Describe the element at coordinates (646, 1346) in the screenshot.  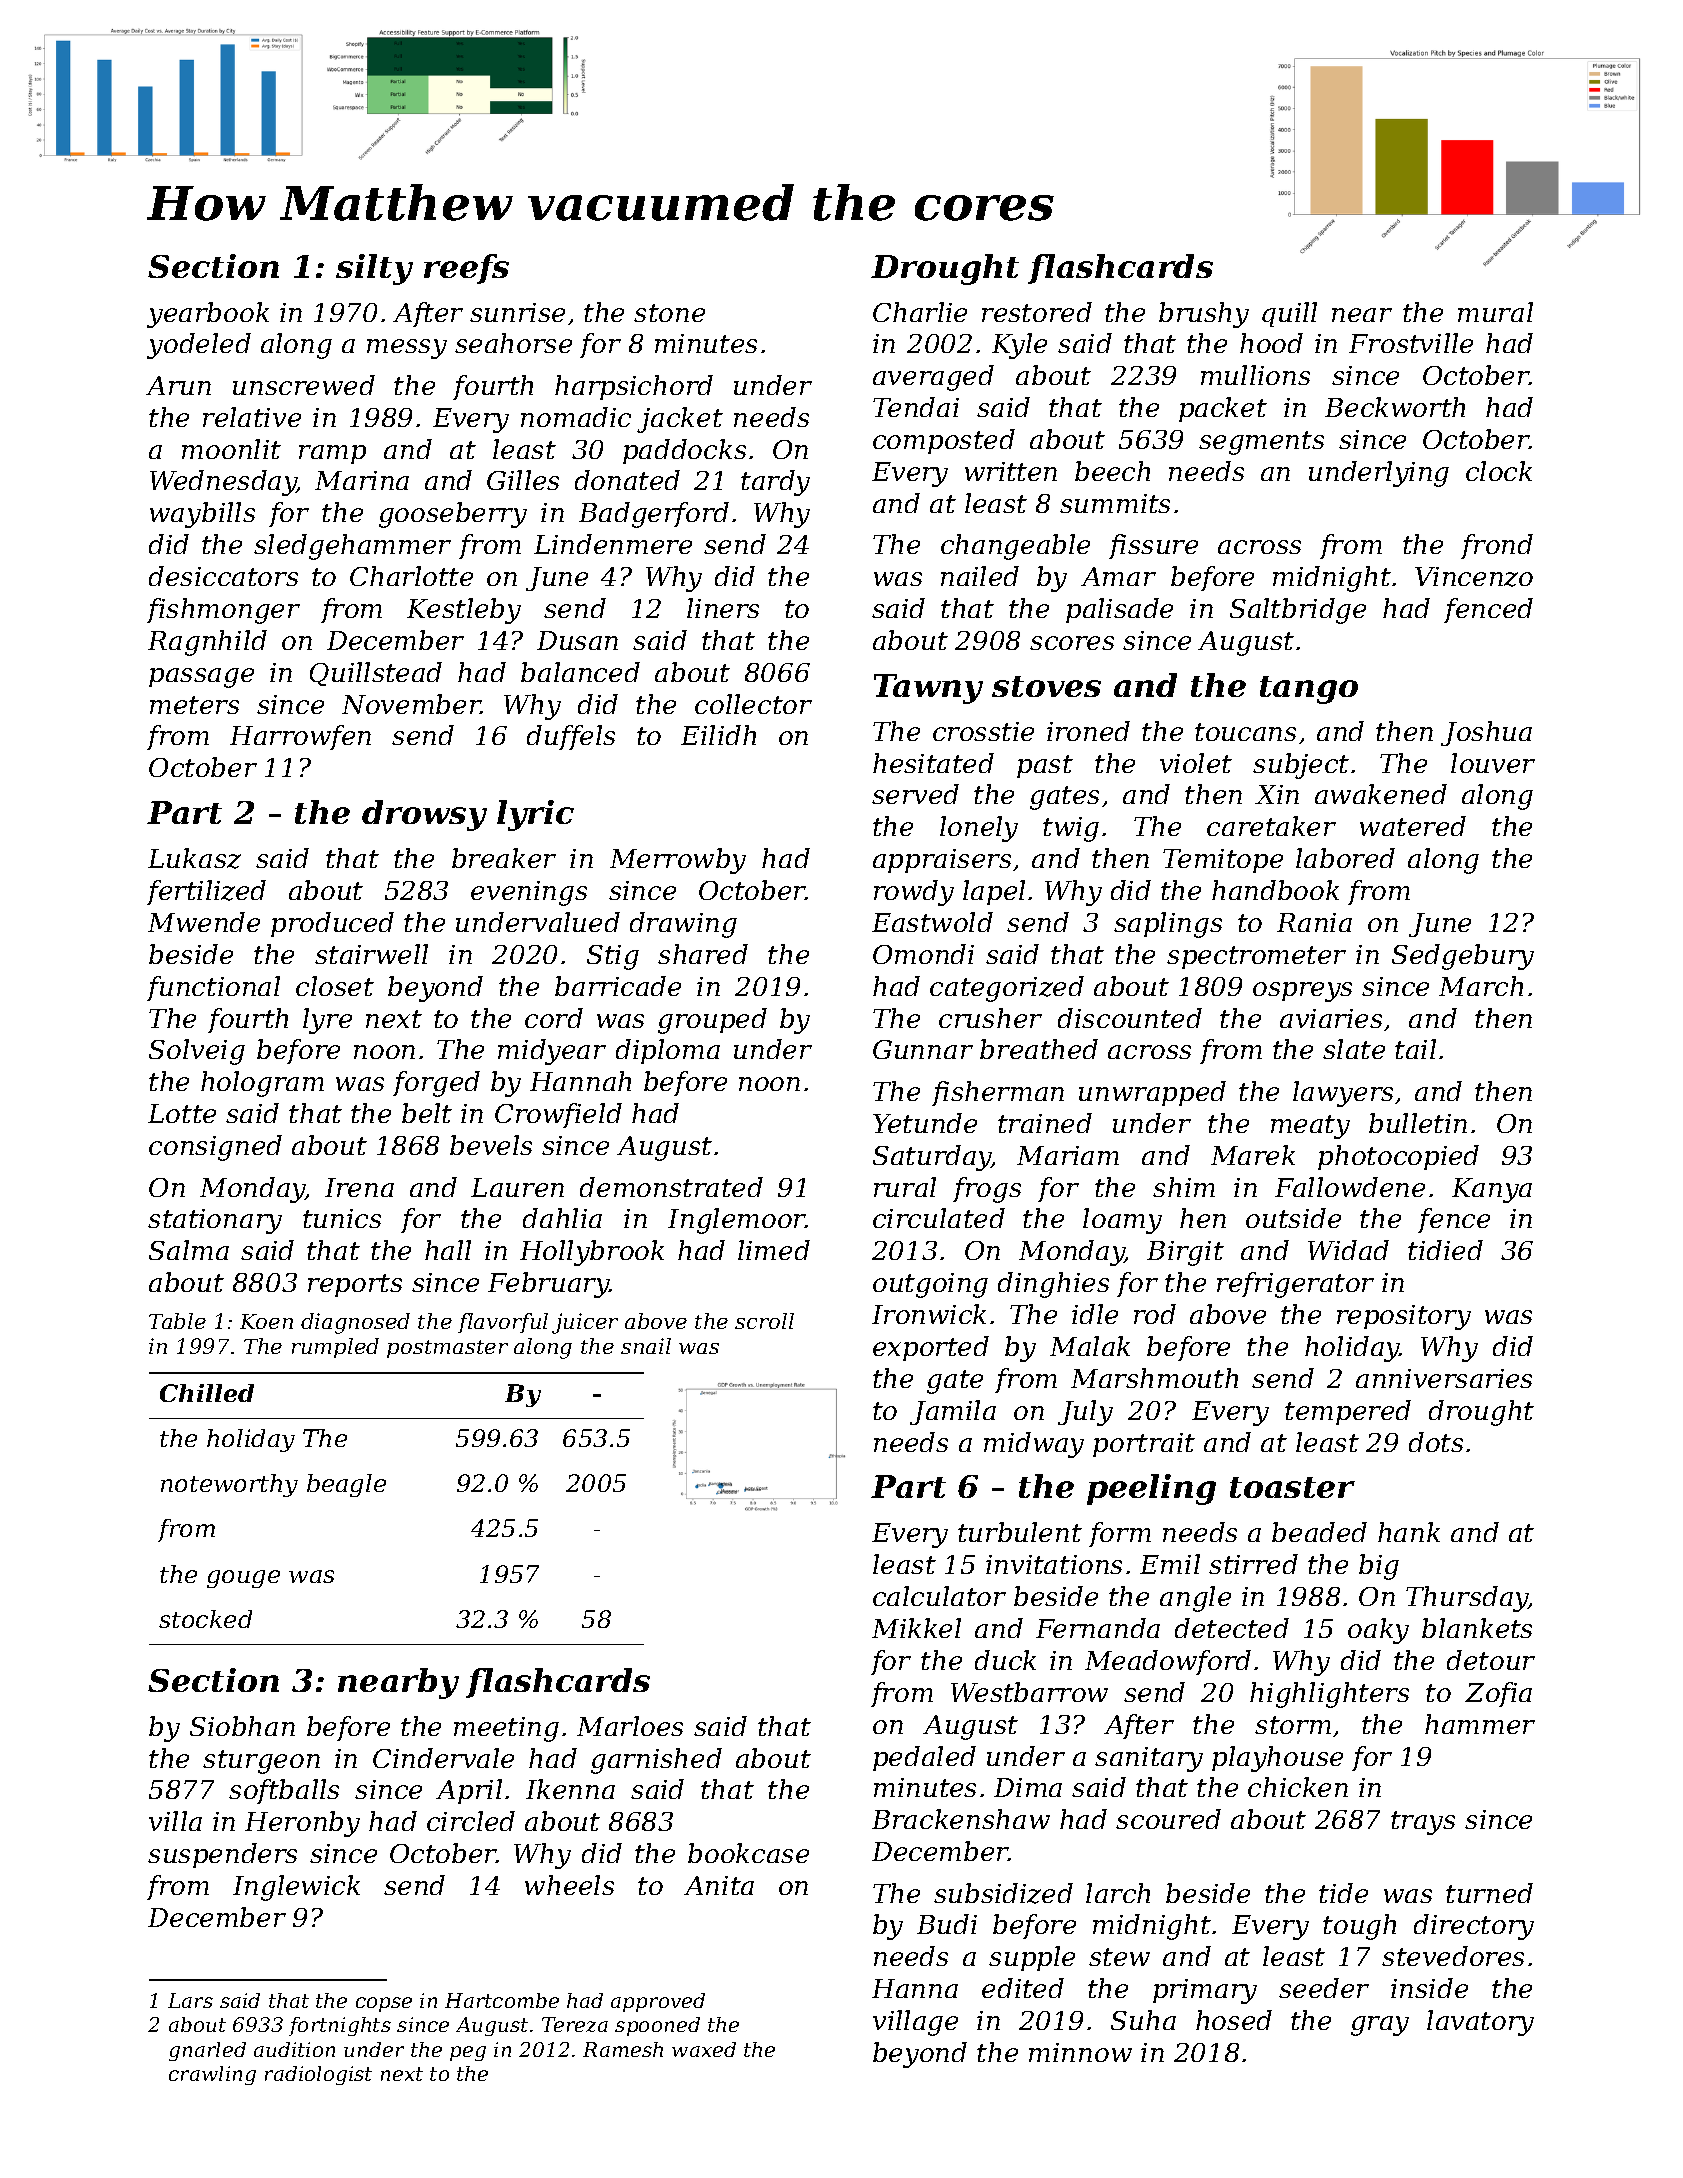
I see `snail` at that location.
